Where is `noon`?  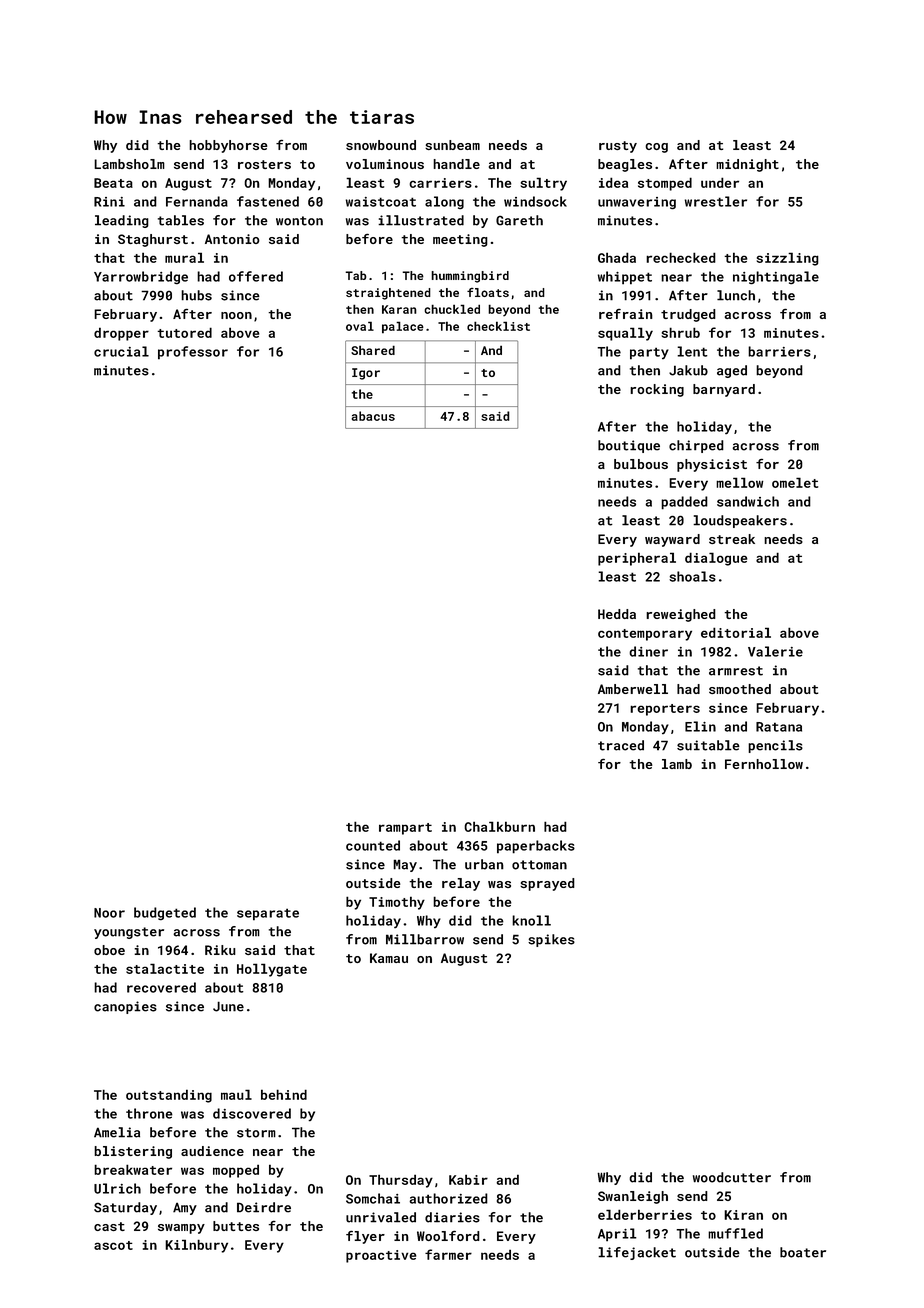 noon is located at coordinates (236, 315).
